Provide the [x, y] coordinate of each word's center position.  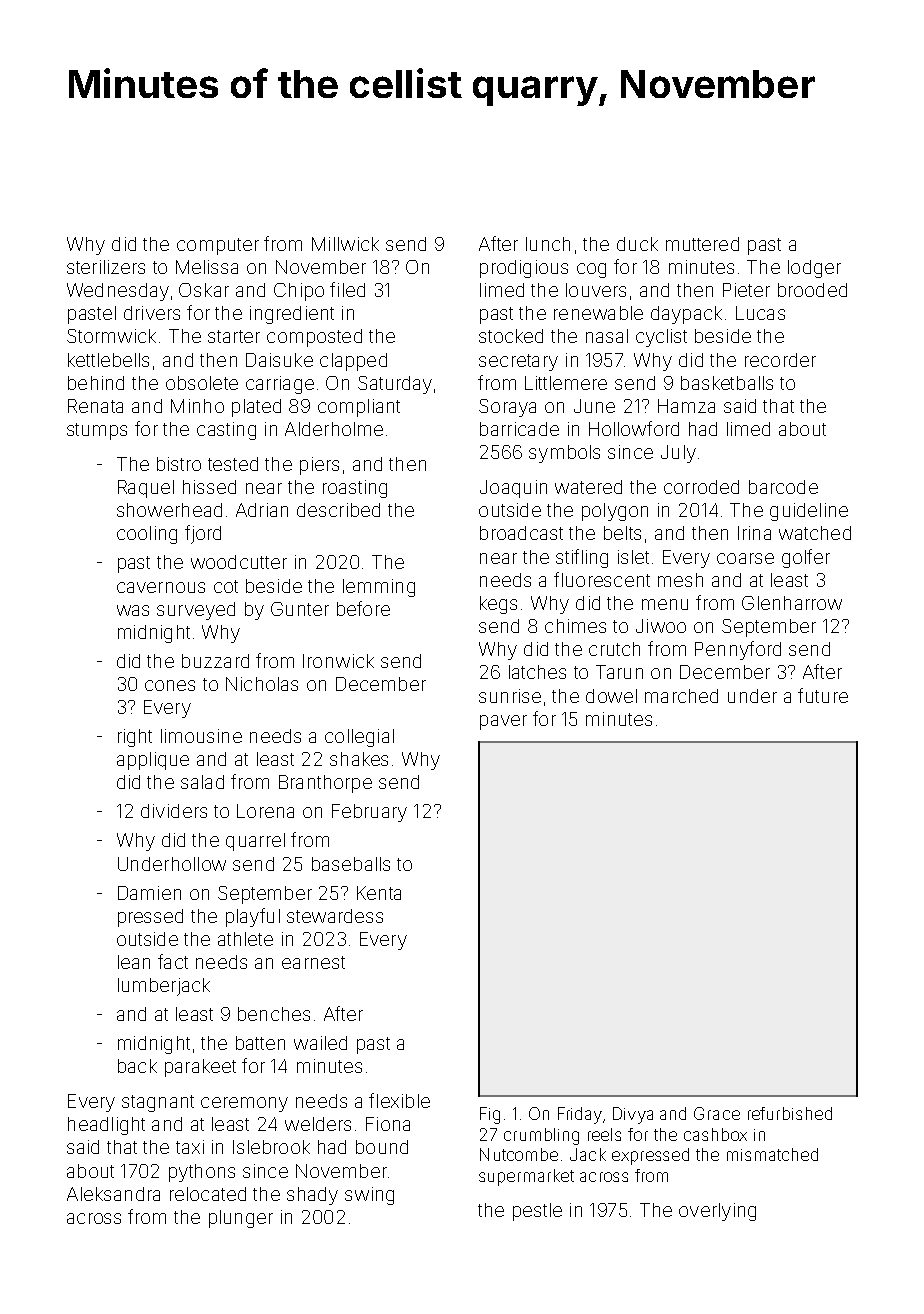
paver [503, 722]
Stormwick [111, 336]
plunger [241, 1219]
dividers [174, 811]
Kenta [379, 893]
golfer [806, 558]
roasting [355, 489]
